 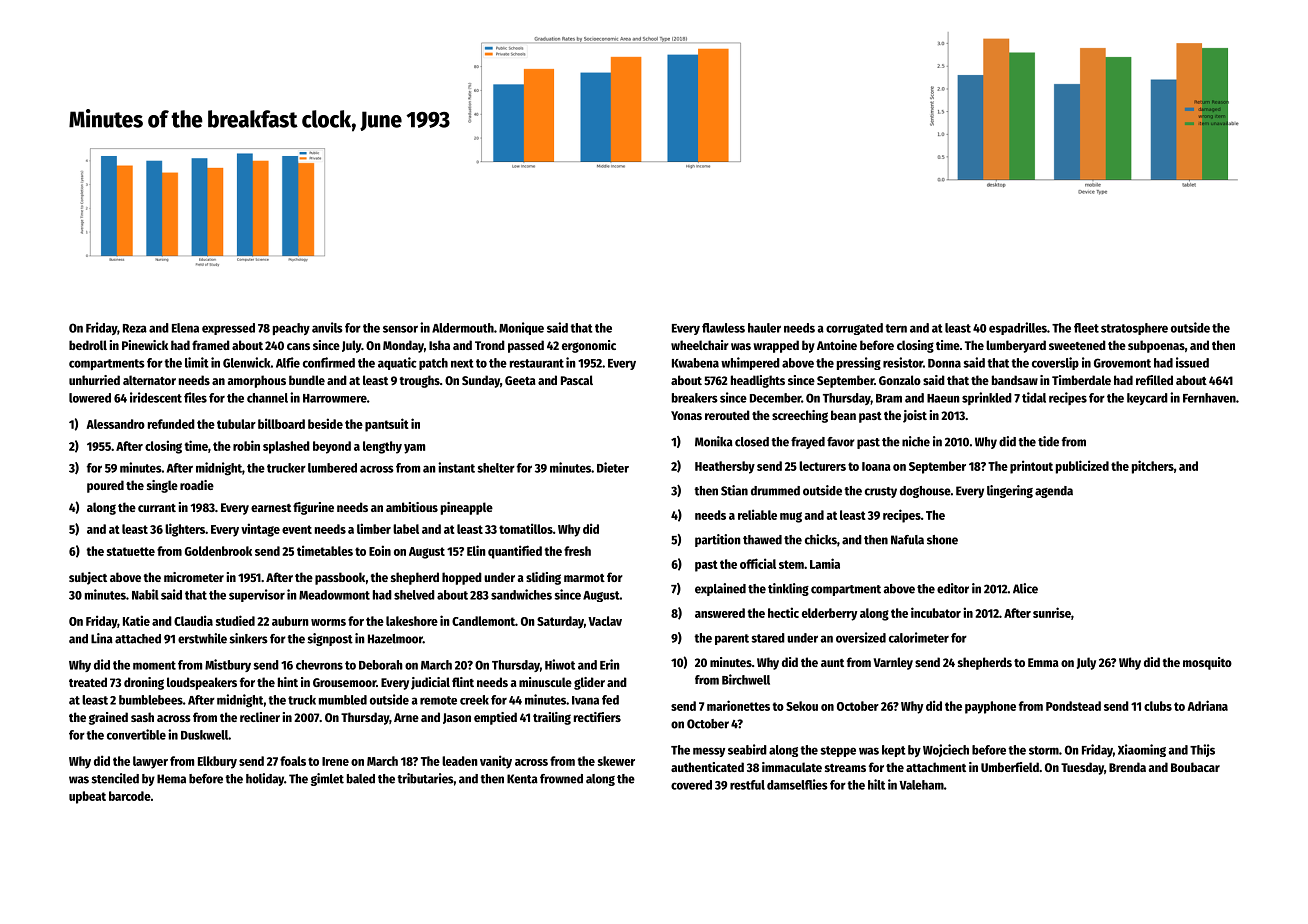 I want to click on supervisor, so click(x=257, y=595).
